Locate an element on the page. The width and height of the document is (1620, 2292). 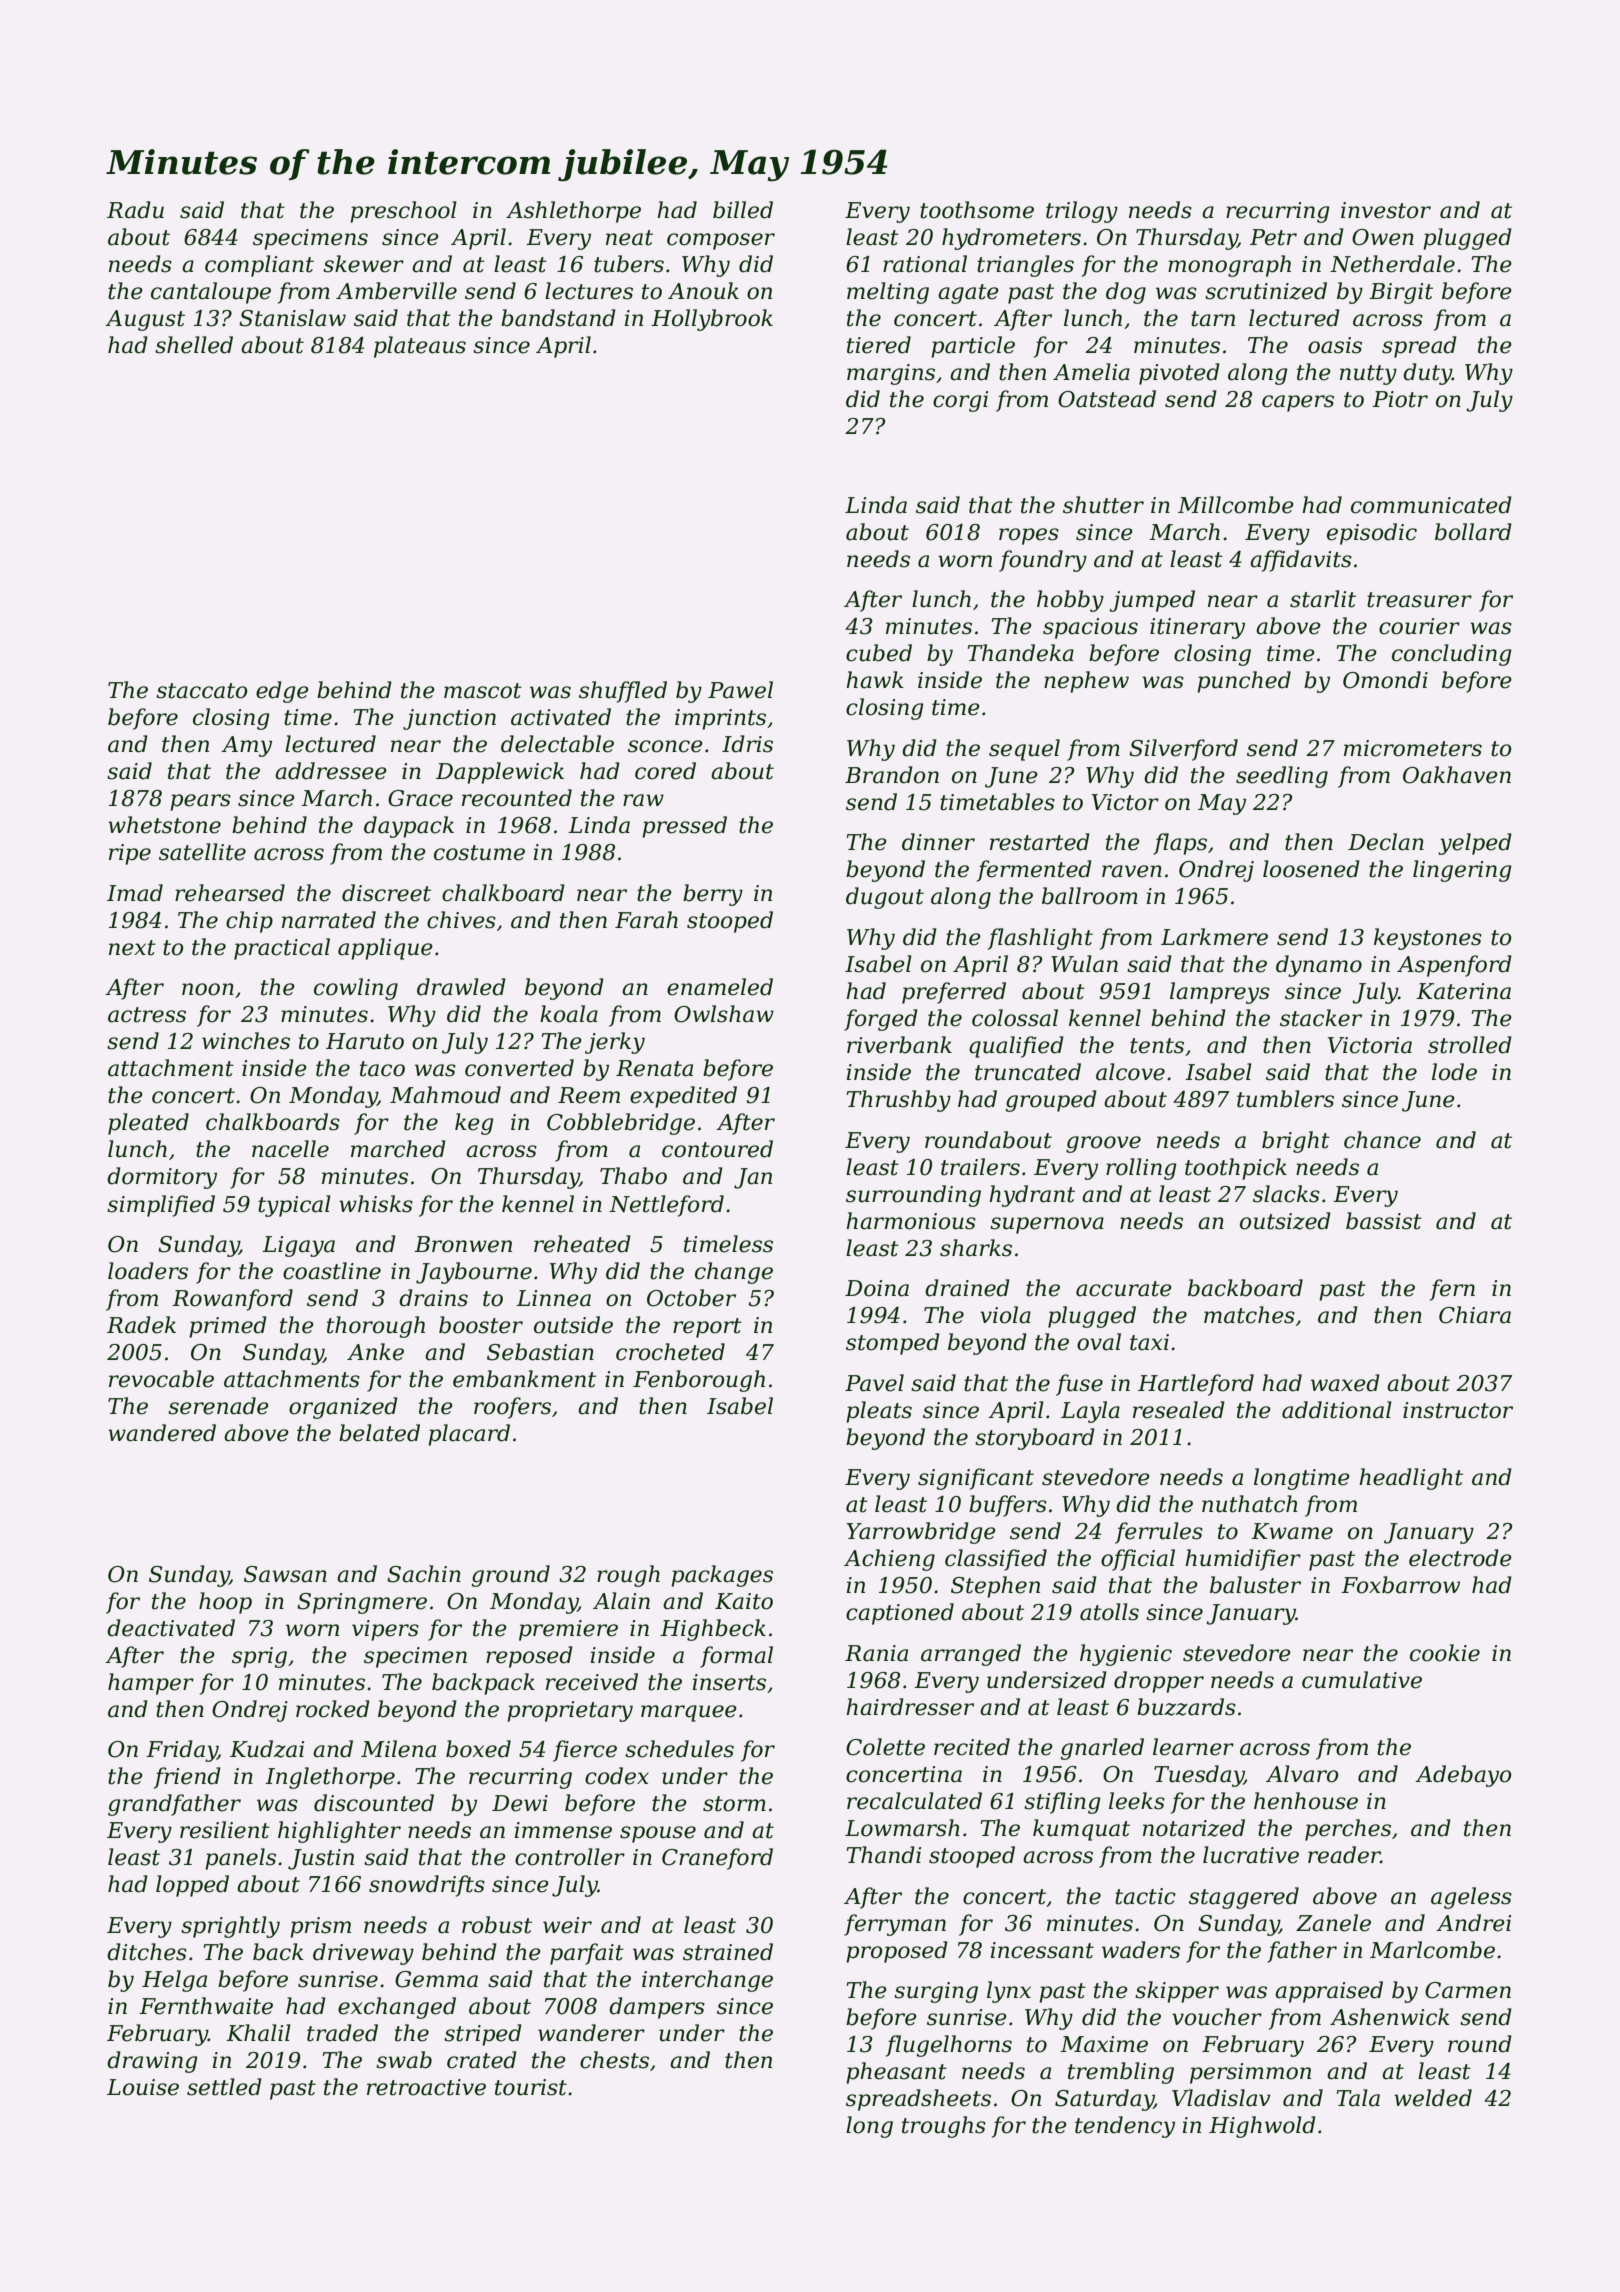
Stanislaw is located at coordinates (292, 318).
